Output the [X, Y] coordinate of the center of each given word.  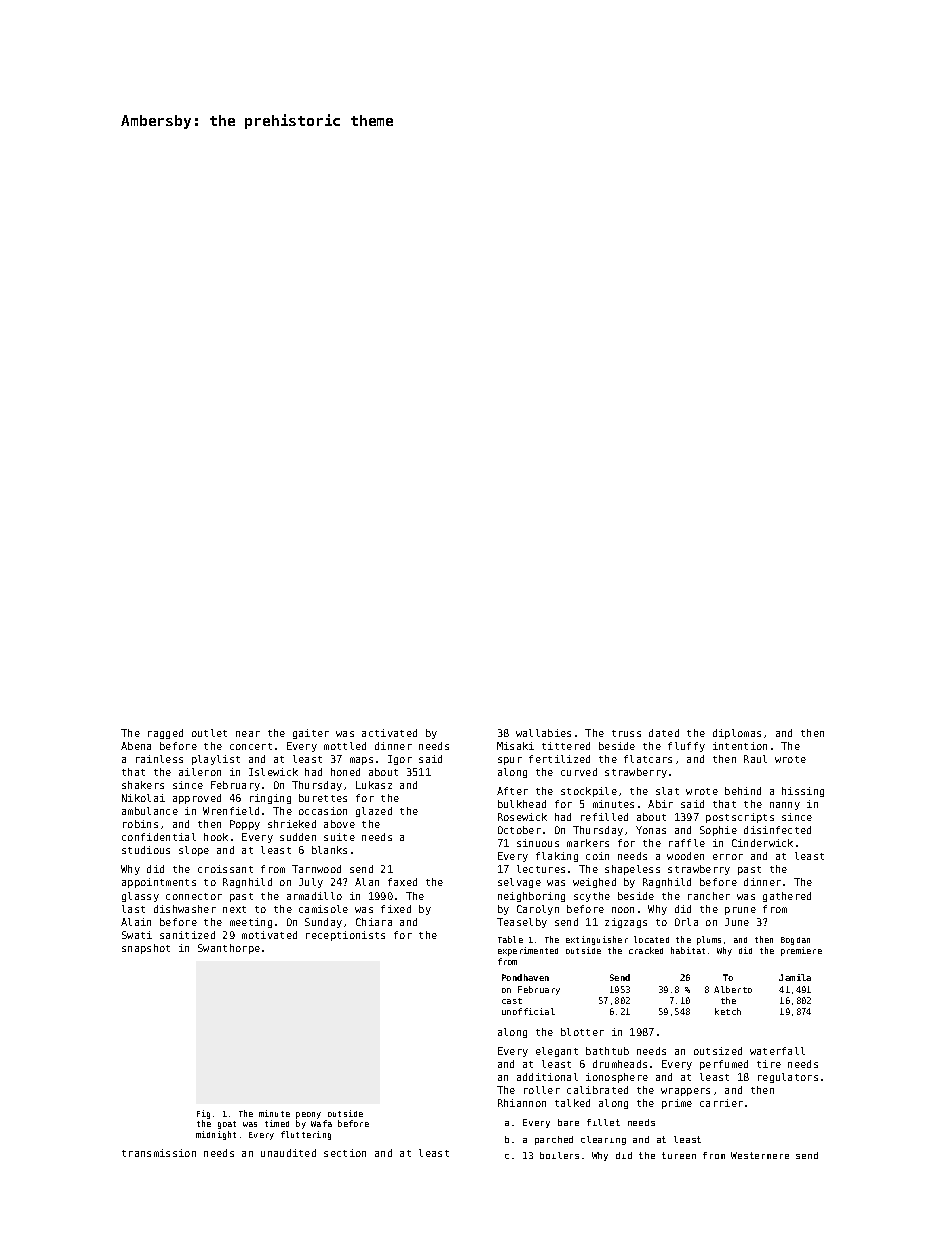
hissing [803, 792]
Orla [686, 922]
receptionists [345, 936]
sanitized [187, 935]
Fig [203, 1114]
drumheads [620, 1064]
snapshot [146, 949]
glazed [374, 812]
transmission [159, 1153]
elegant [557, 1052]
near [248, 734]
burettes [323, 798]
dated [664, 733]
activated [389, 733]
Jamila [795, 977]
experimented [528, 951]
